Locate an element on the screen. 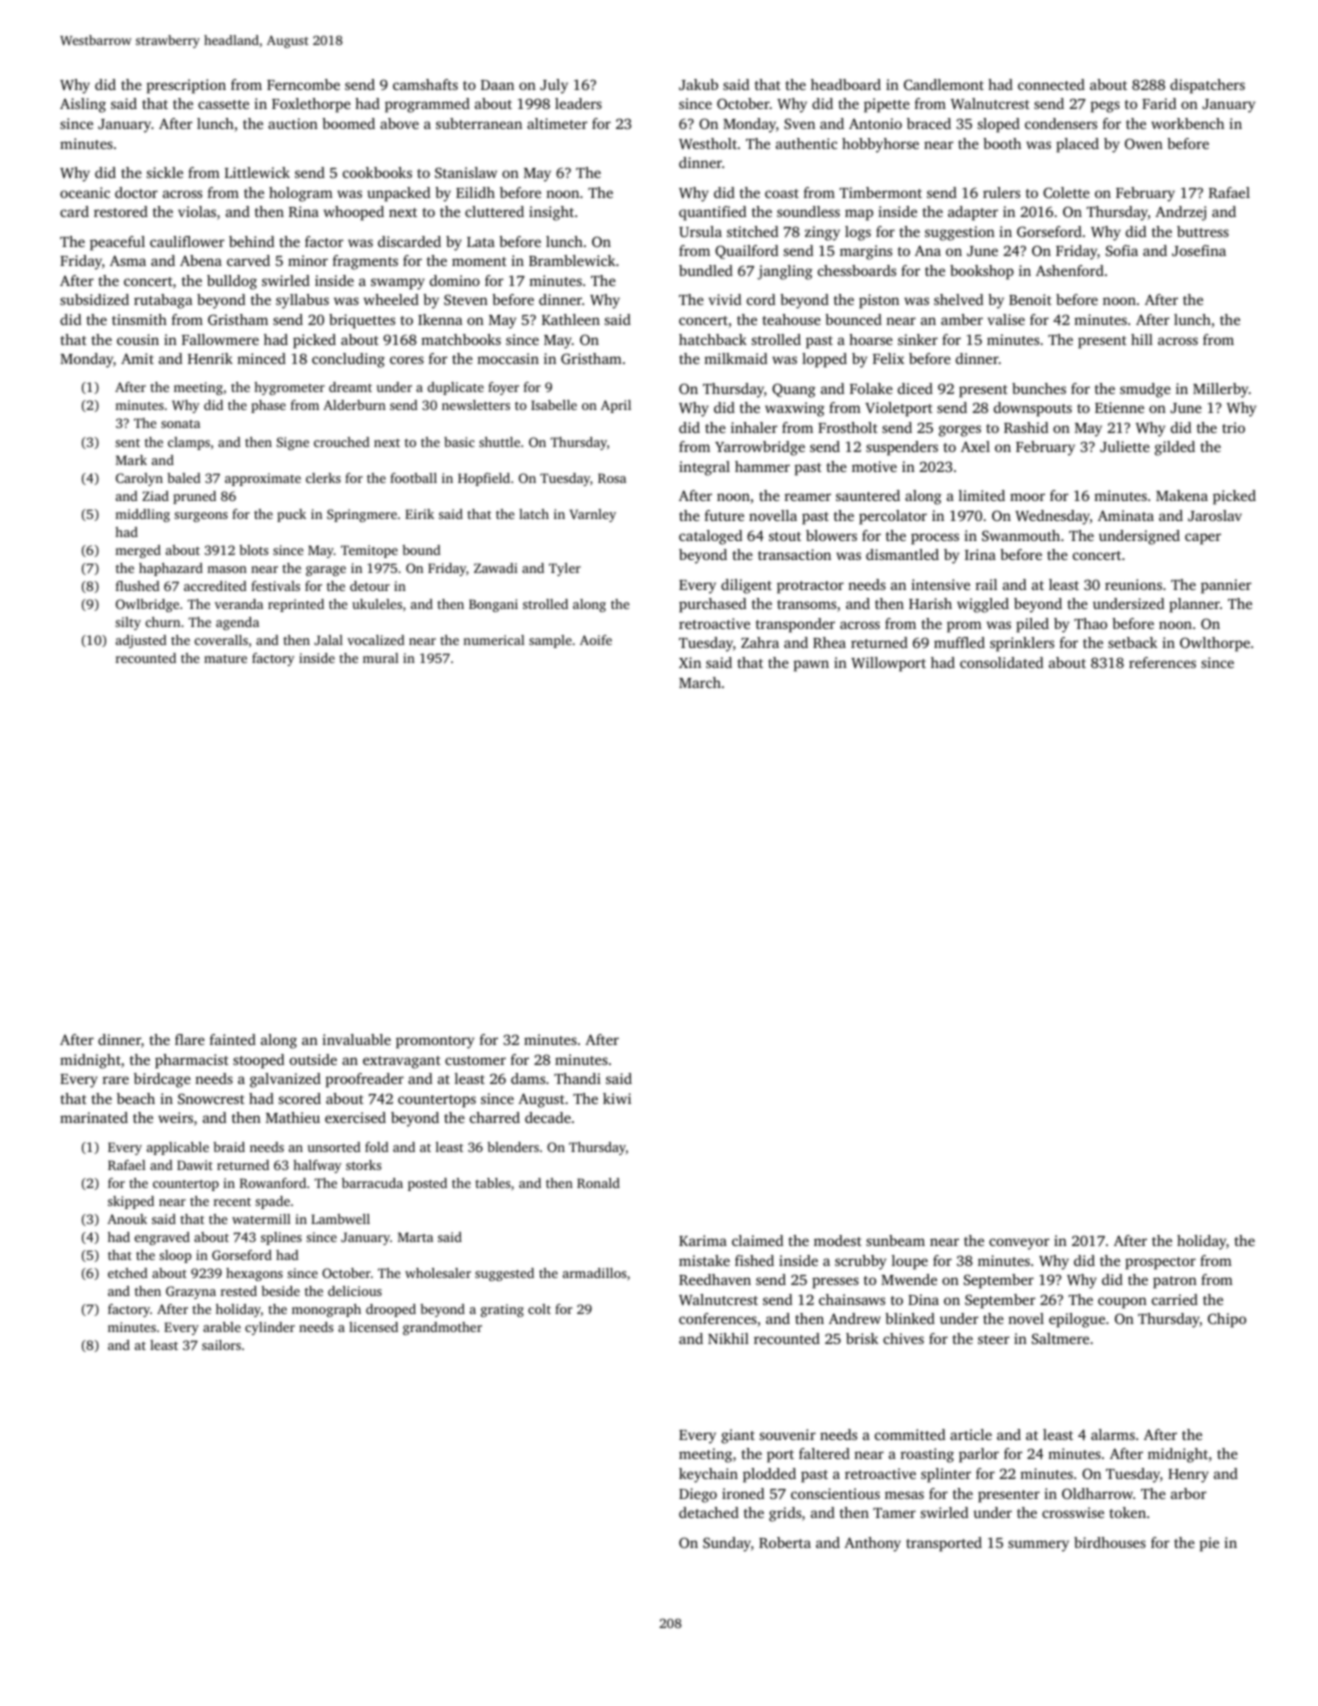 The image size is (1318, 1706). Thandi is located at coordinates (577, 1078).
